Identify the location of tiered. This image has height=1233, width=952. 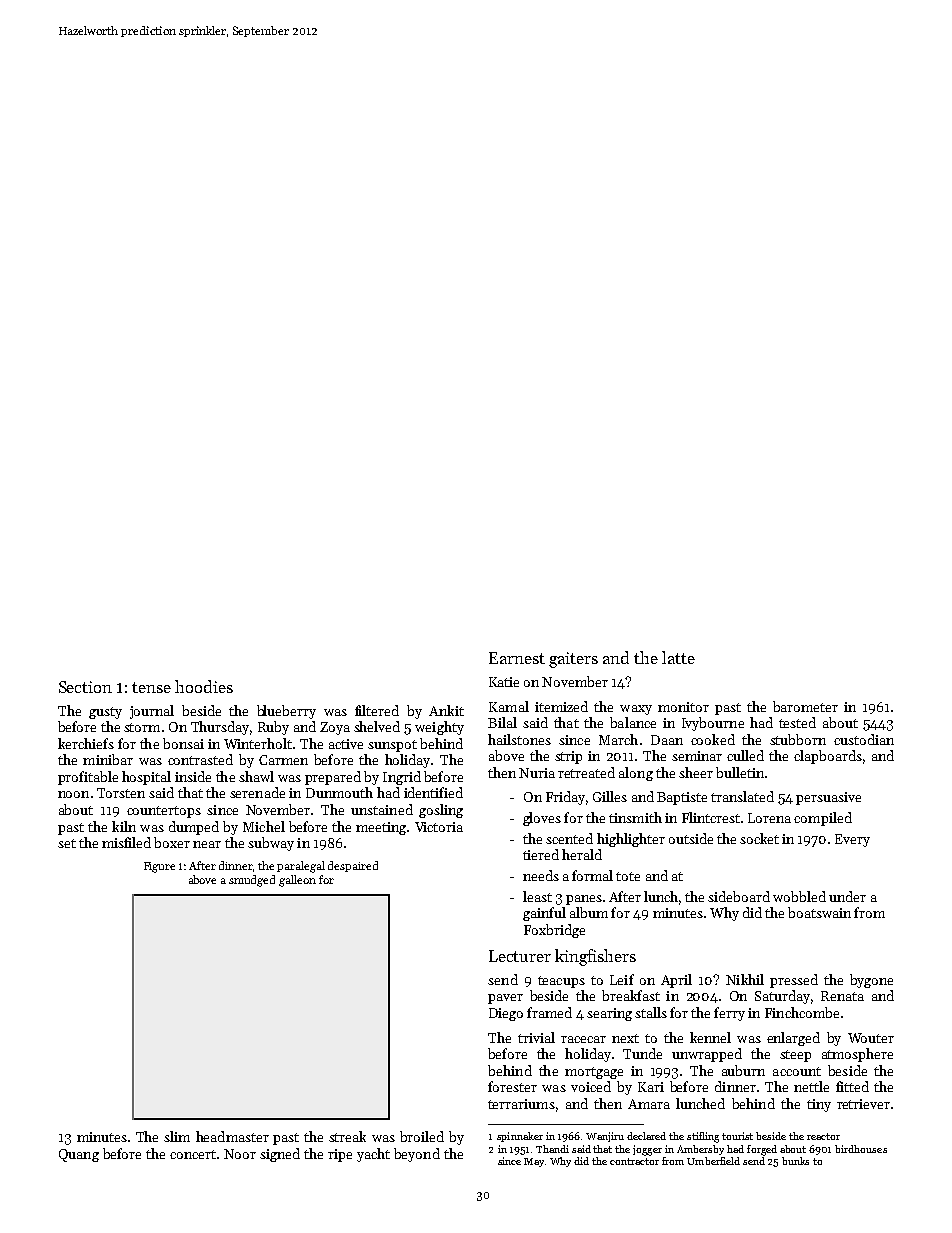
(541, 854).
